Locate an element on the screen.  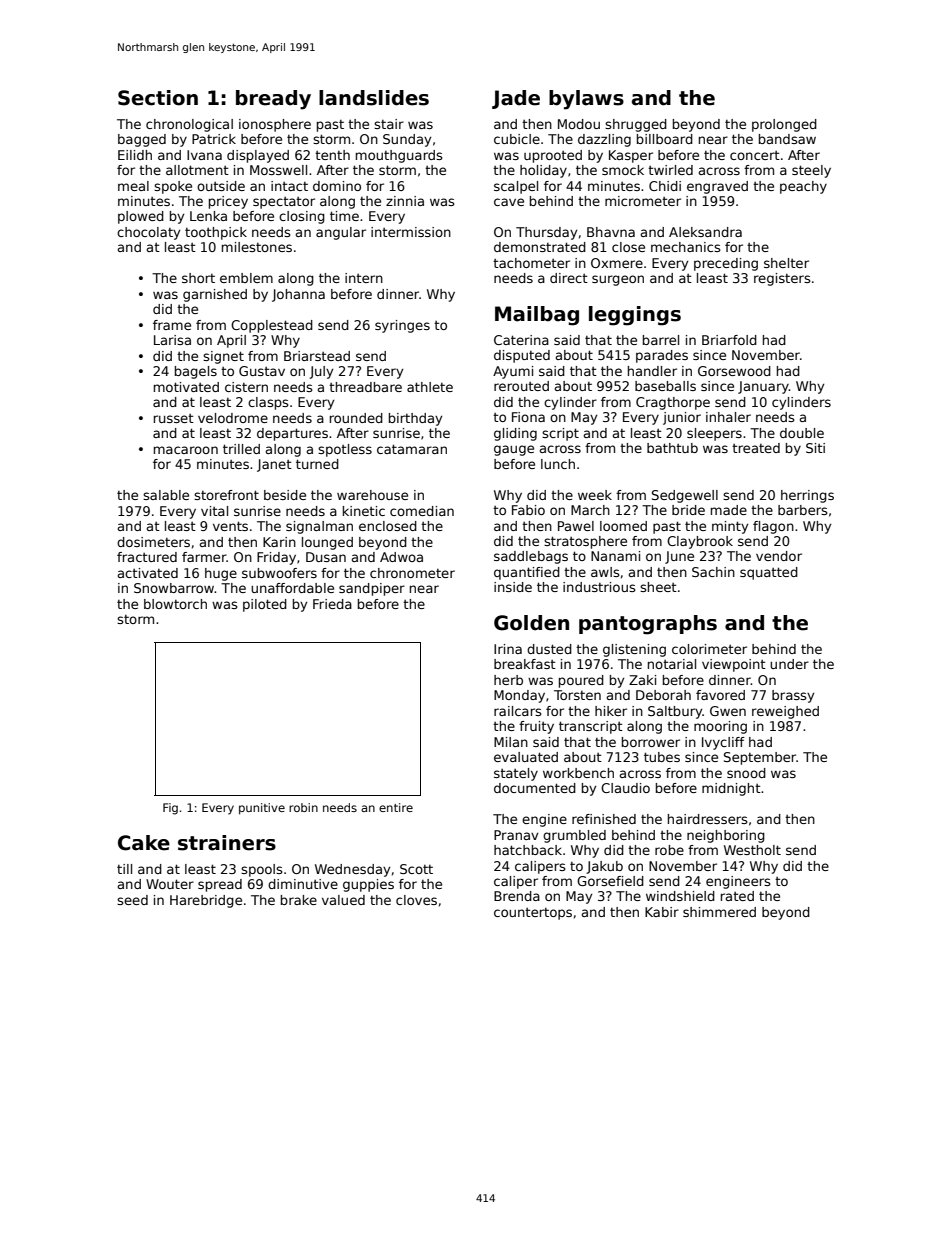
bagels is located at coordinates (196, 372).
